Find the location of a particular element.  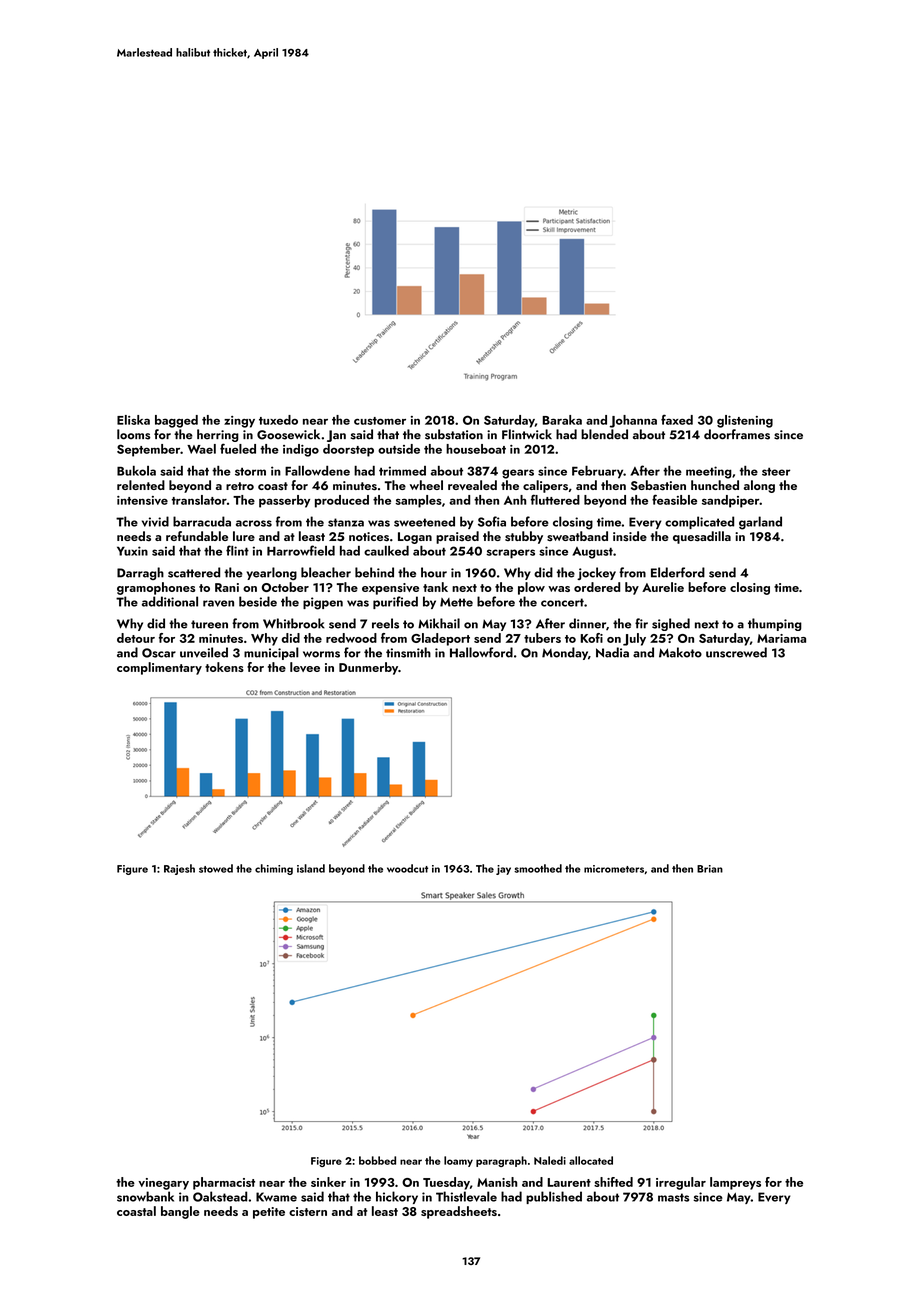

zingy is located at coordinates (239, 422).
